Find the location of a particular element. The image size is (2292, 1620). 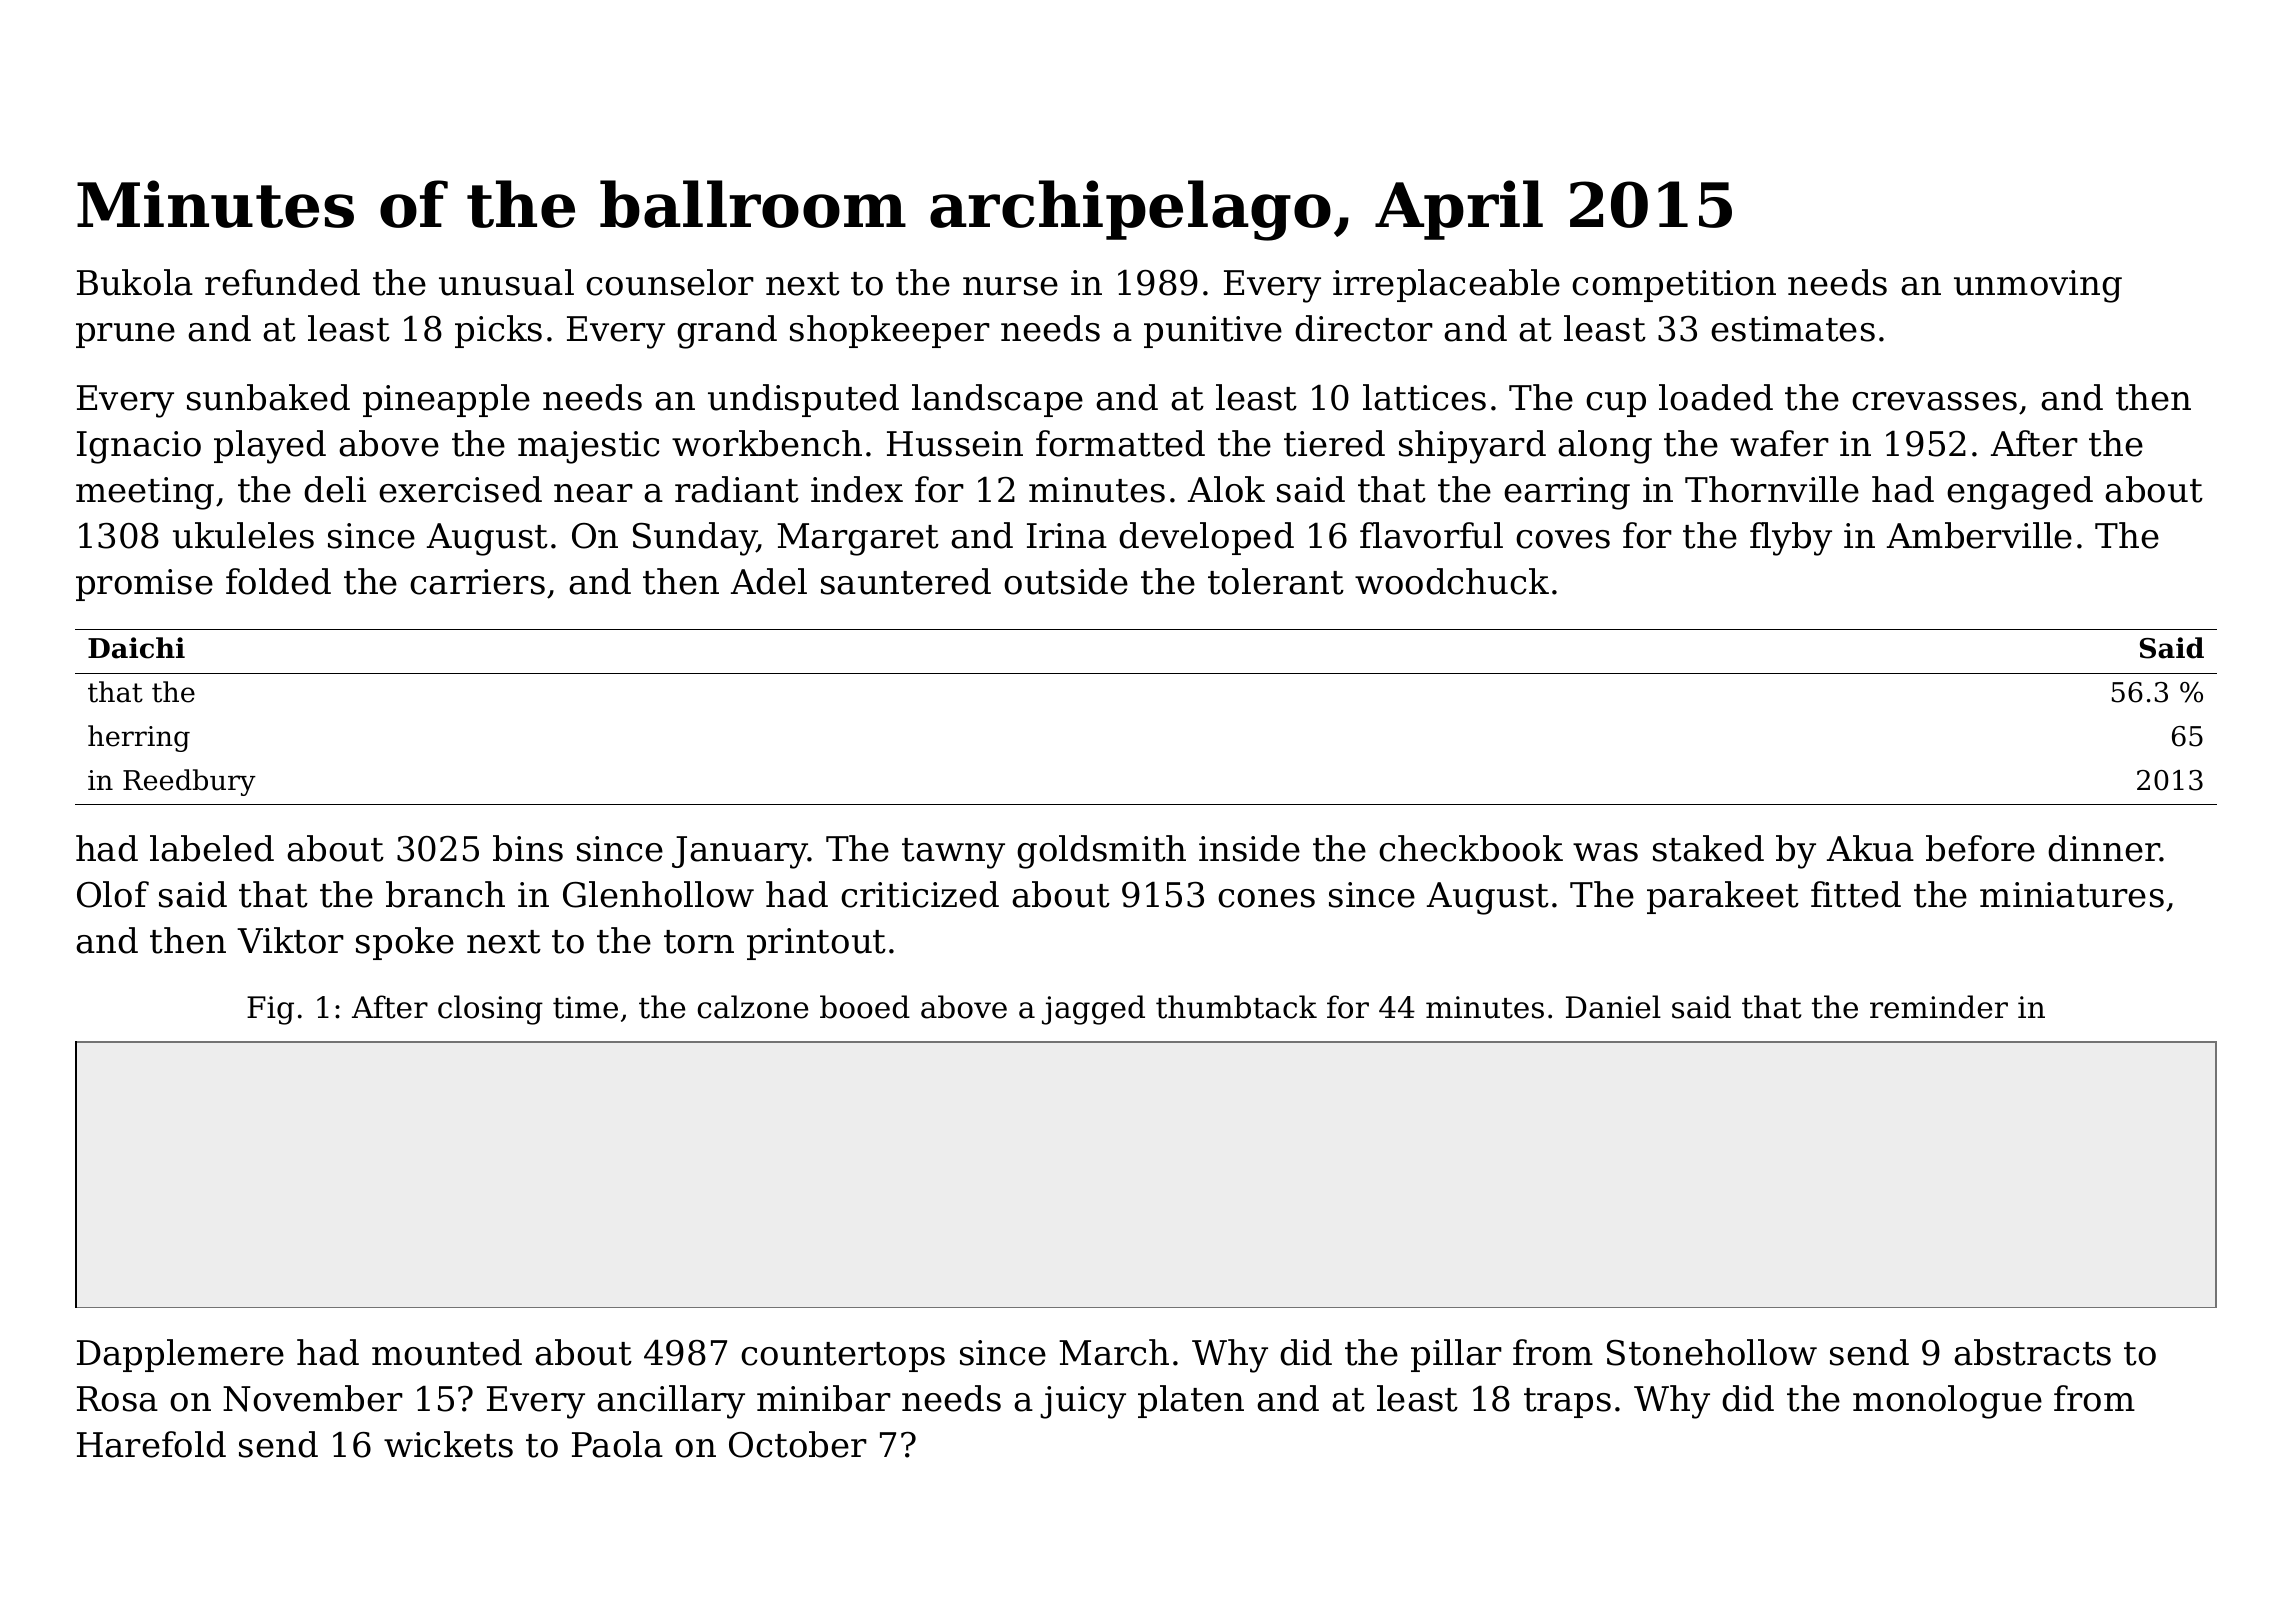

fitted is located at coordinates (1856, 894).
